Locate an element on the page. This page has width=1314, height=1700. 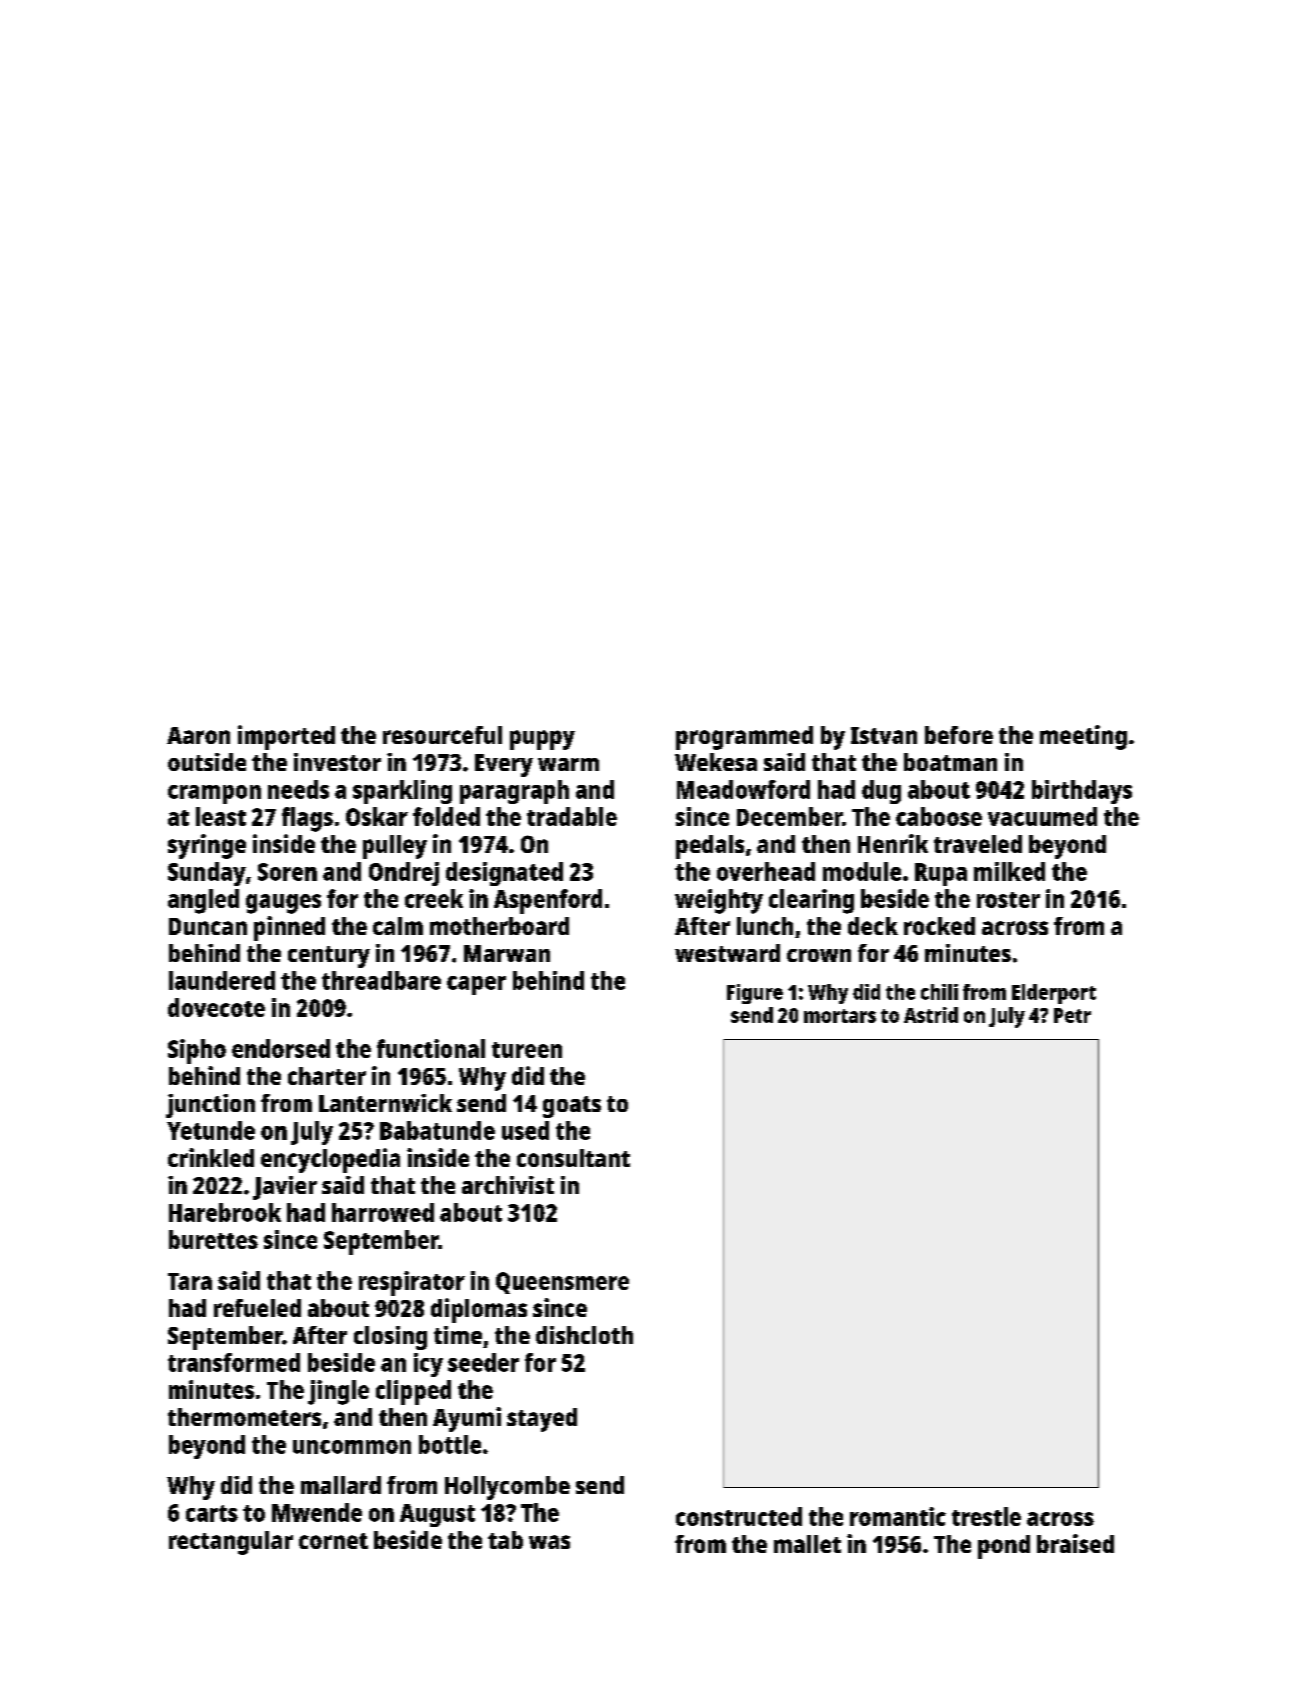
Meadowford is located at coordinates (743, 789).
